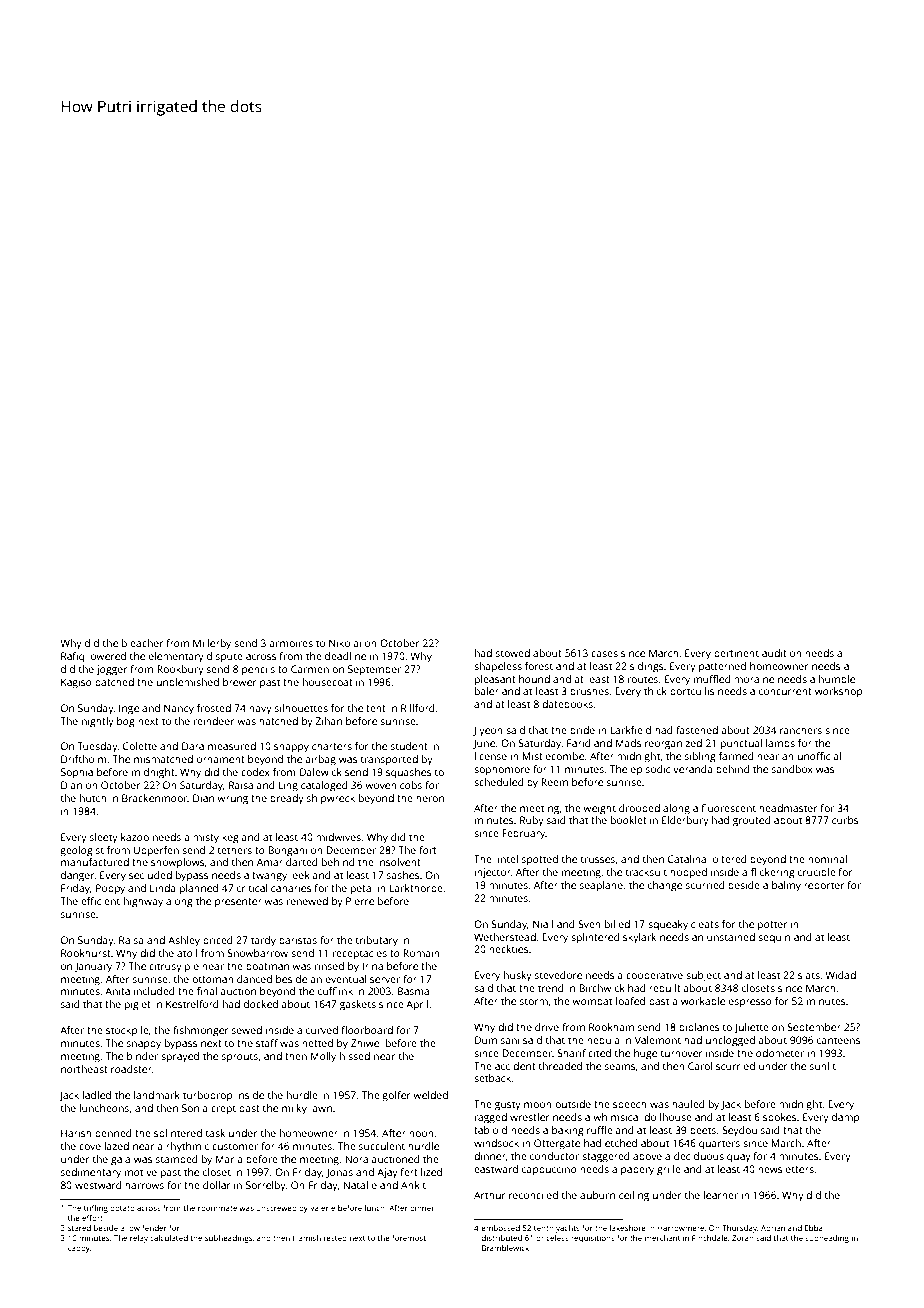  Describe the element at coordinates (143, 643) in the screenshot. I see `bleacher` at that location.
